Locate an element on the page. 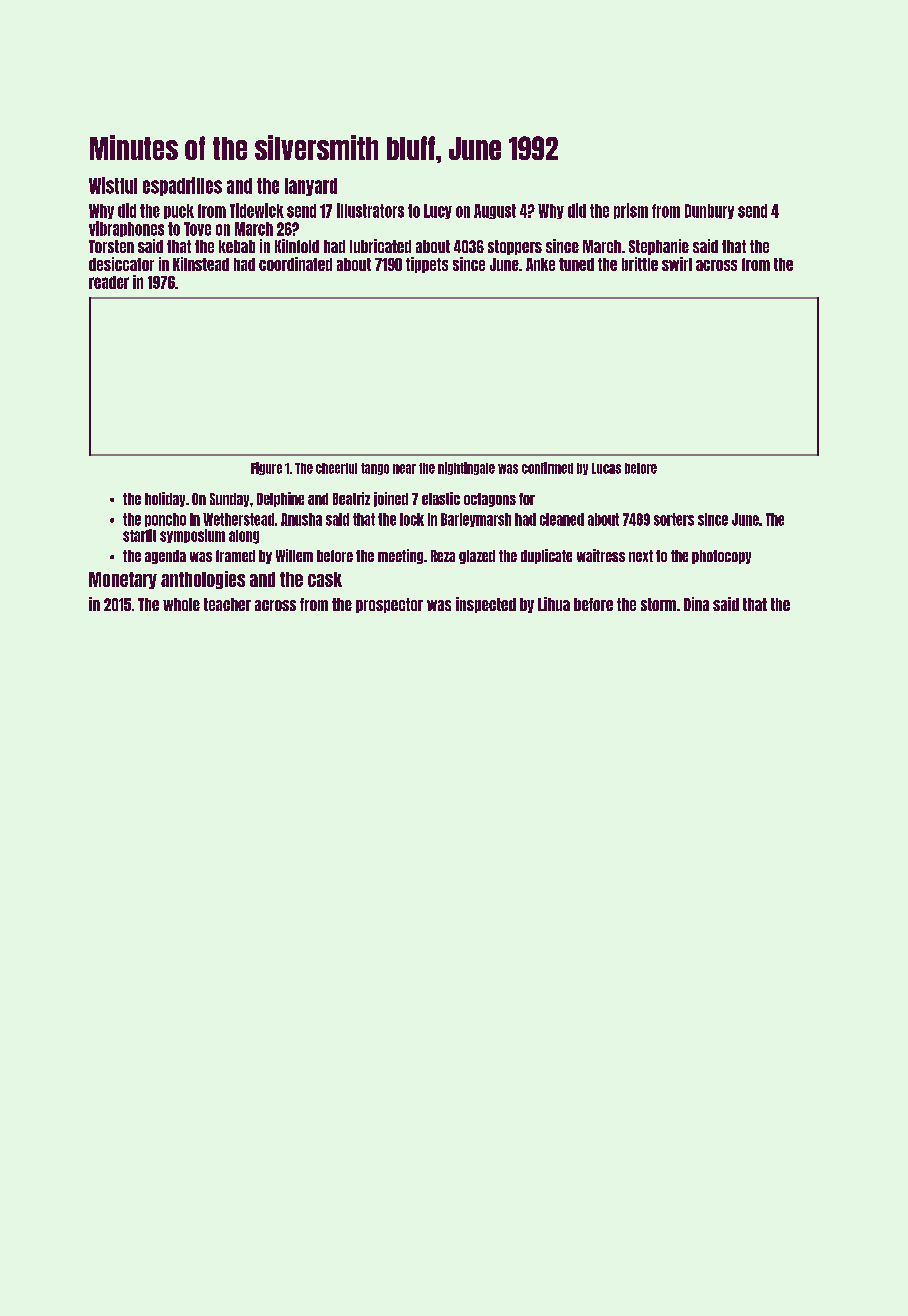  confirmed is located at coordinates (547, 468).
